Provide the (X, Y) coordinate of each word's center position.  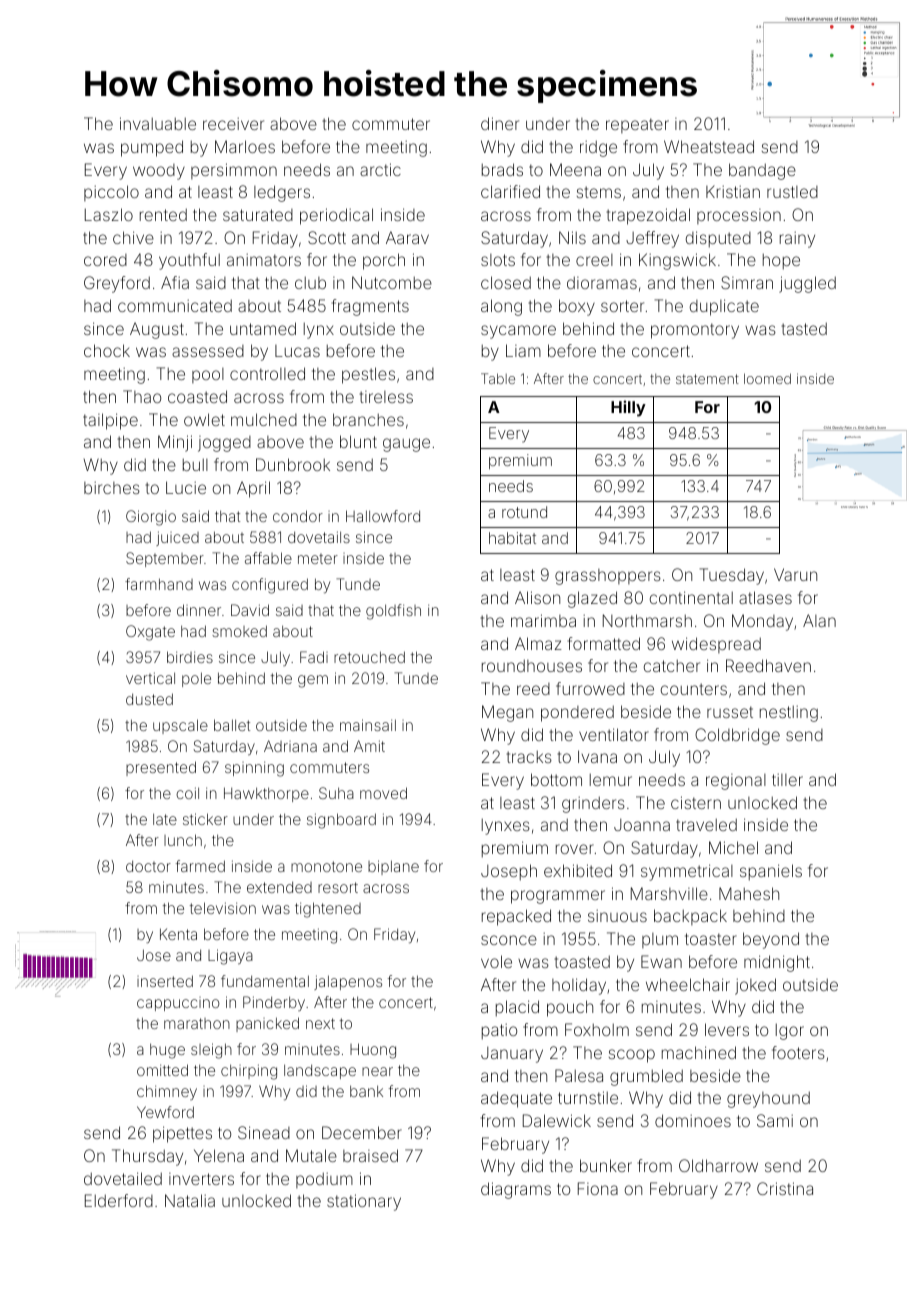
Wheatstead (709, 146)
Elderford (119, 1200)
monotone (326, 866)
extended (279, 887)
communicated (175, 305)
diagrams (516, 1190)
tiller (787, 779)
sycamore (518, 332)
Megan (507, 713)
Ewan (661, 961)
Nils (572, 237)
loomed (767, 378)
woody (159, 172)
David (250, 610)
